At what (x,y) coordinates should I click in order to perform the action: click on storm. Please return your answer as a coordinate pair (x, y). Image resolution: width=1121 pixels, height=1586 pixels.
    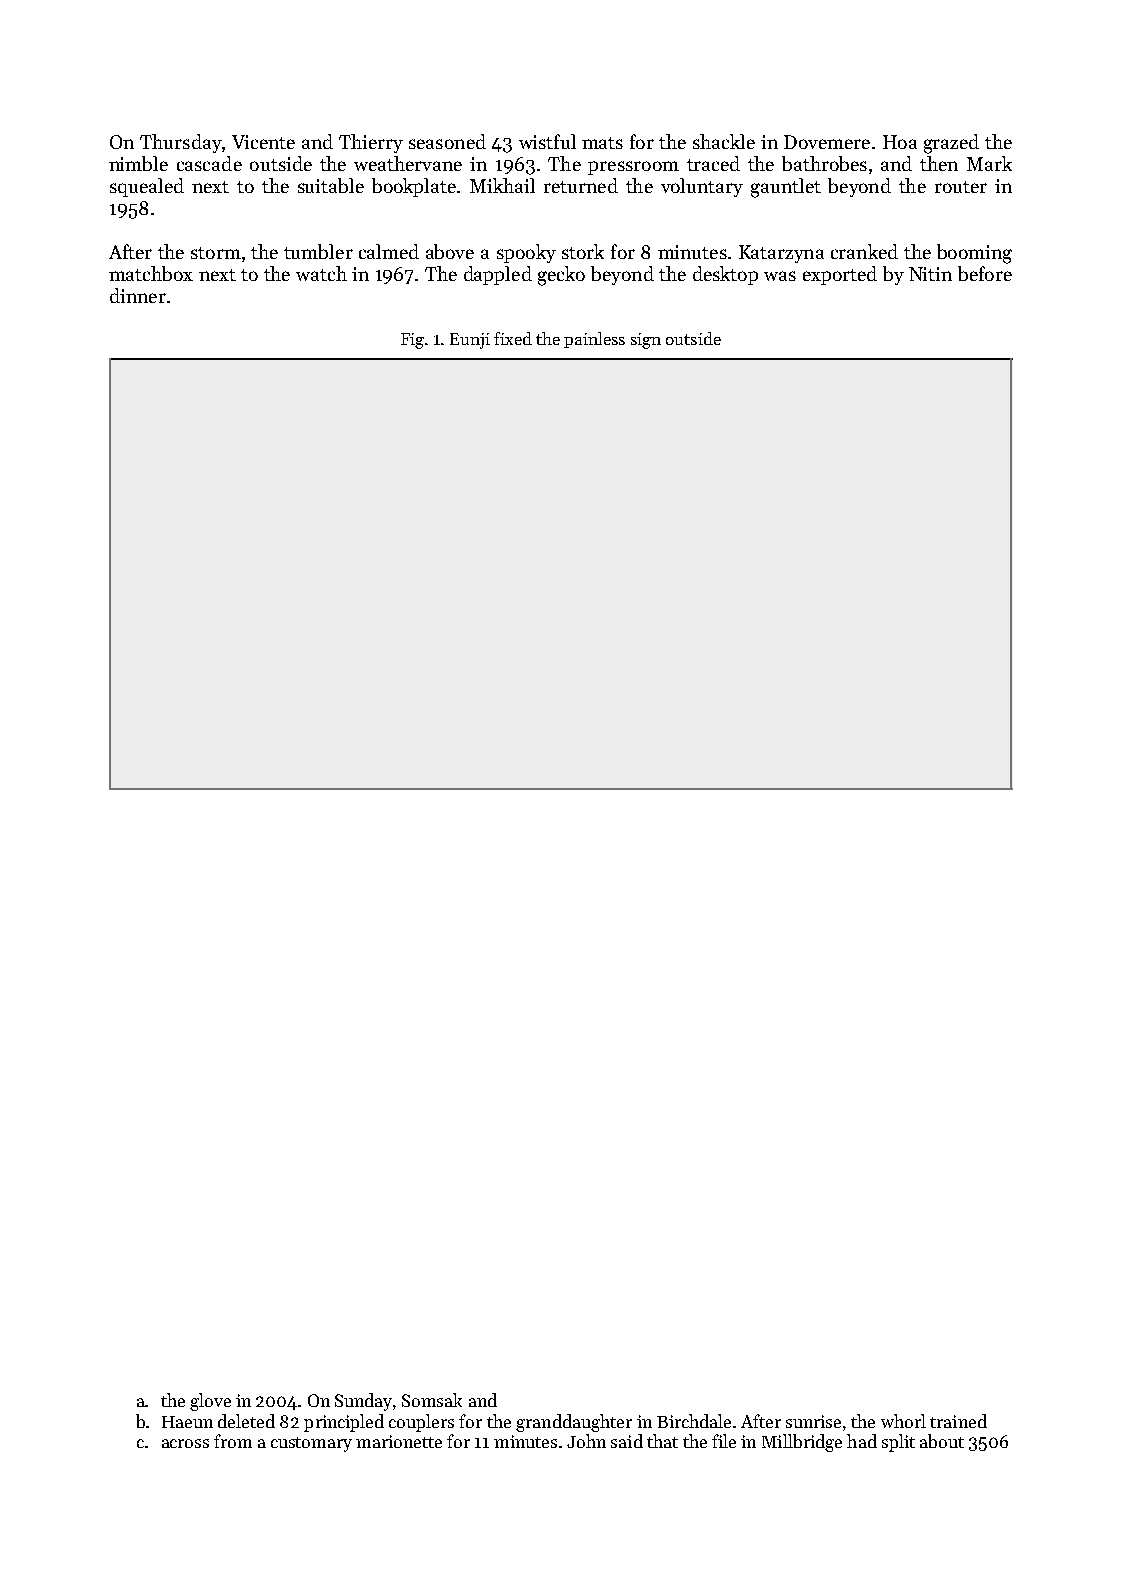
    Looking at the image, I should click on (216, 253).
